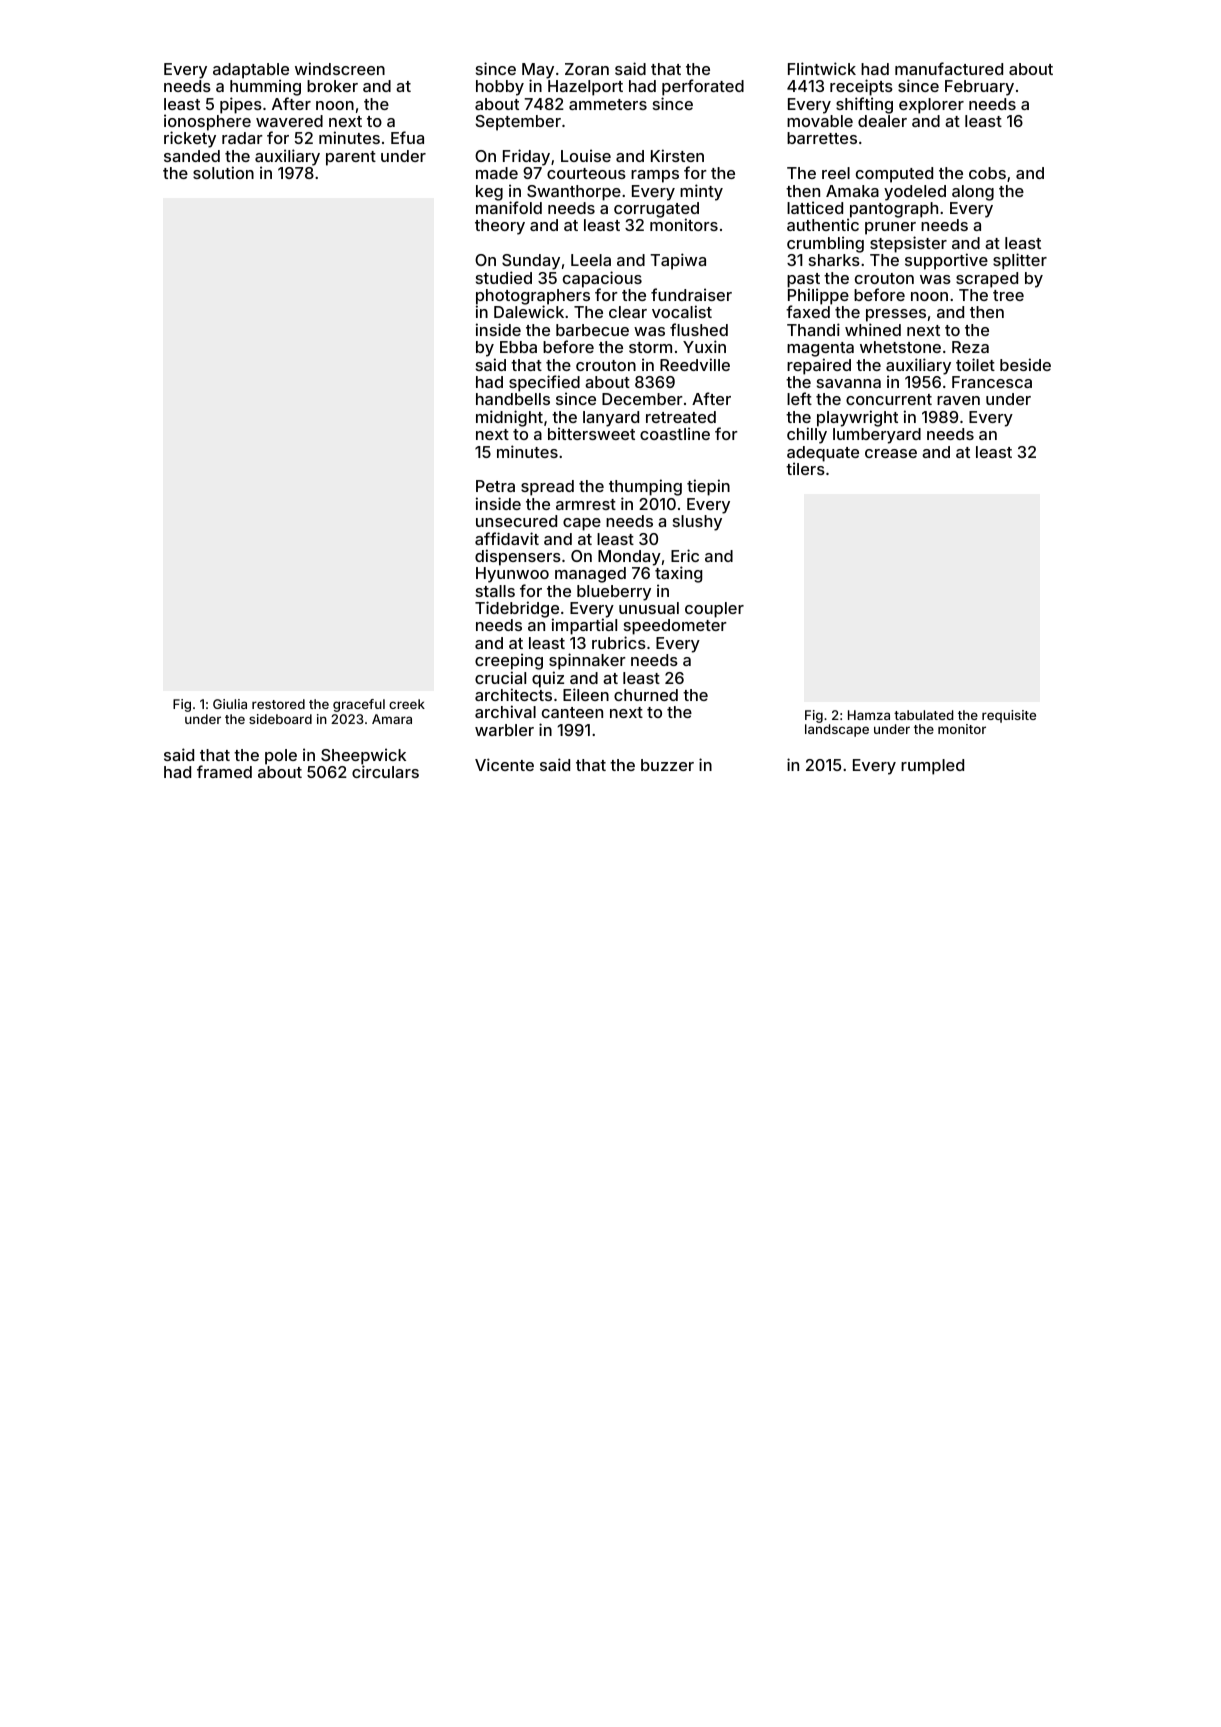  What do you see at coordinates (822, 68) in the document?
I see `Flintwick` at bounding box center [822, 68].
